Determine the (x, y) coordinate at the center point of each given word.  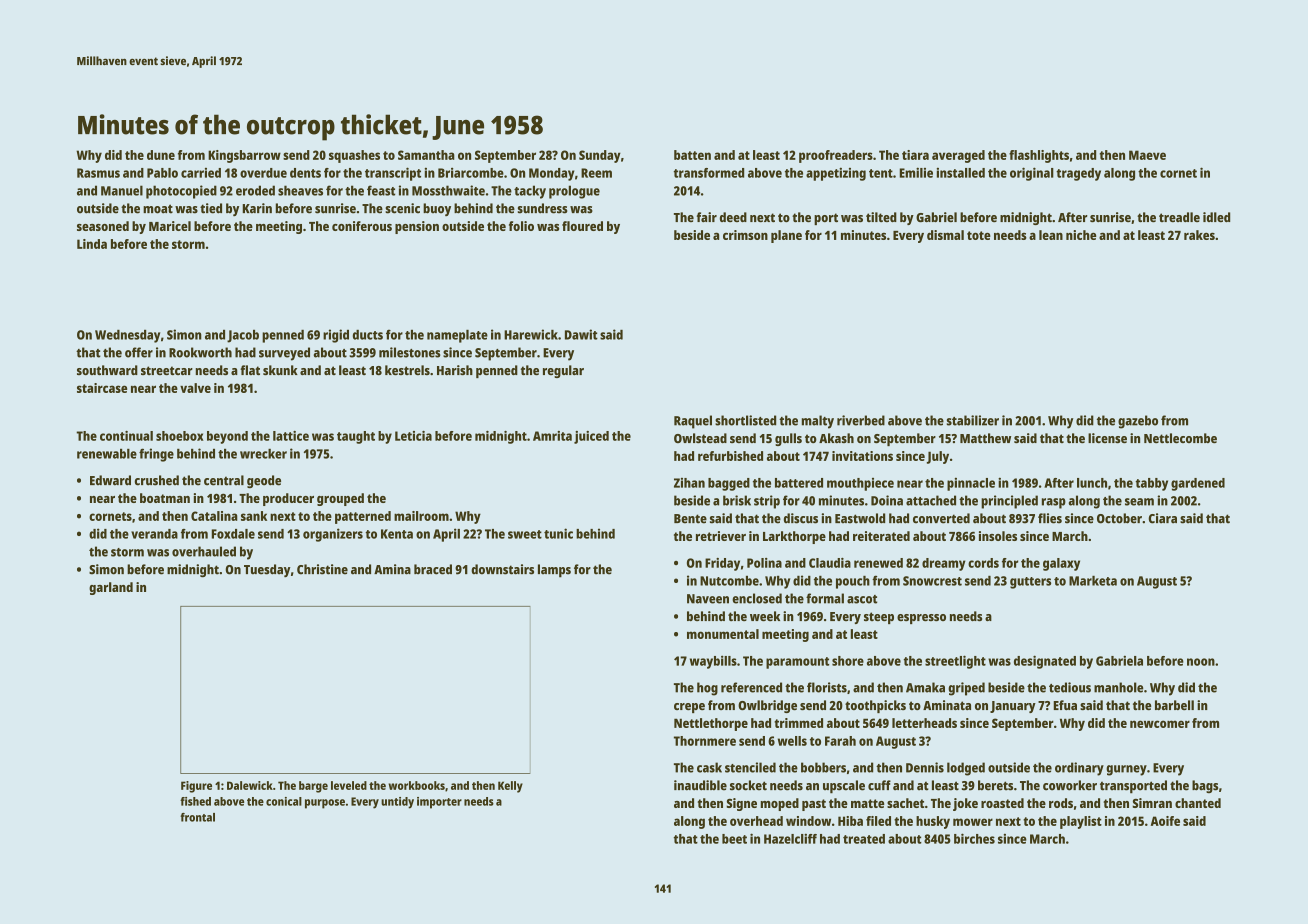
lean (1051, 235)
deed (733, 217)
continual (126, 436)
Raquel (693, 422)
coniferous (362, 226)
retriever (721, 536)
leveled (349, 785)
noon (1201, 662)
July (938, 457)
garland (111, 588)
